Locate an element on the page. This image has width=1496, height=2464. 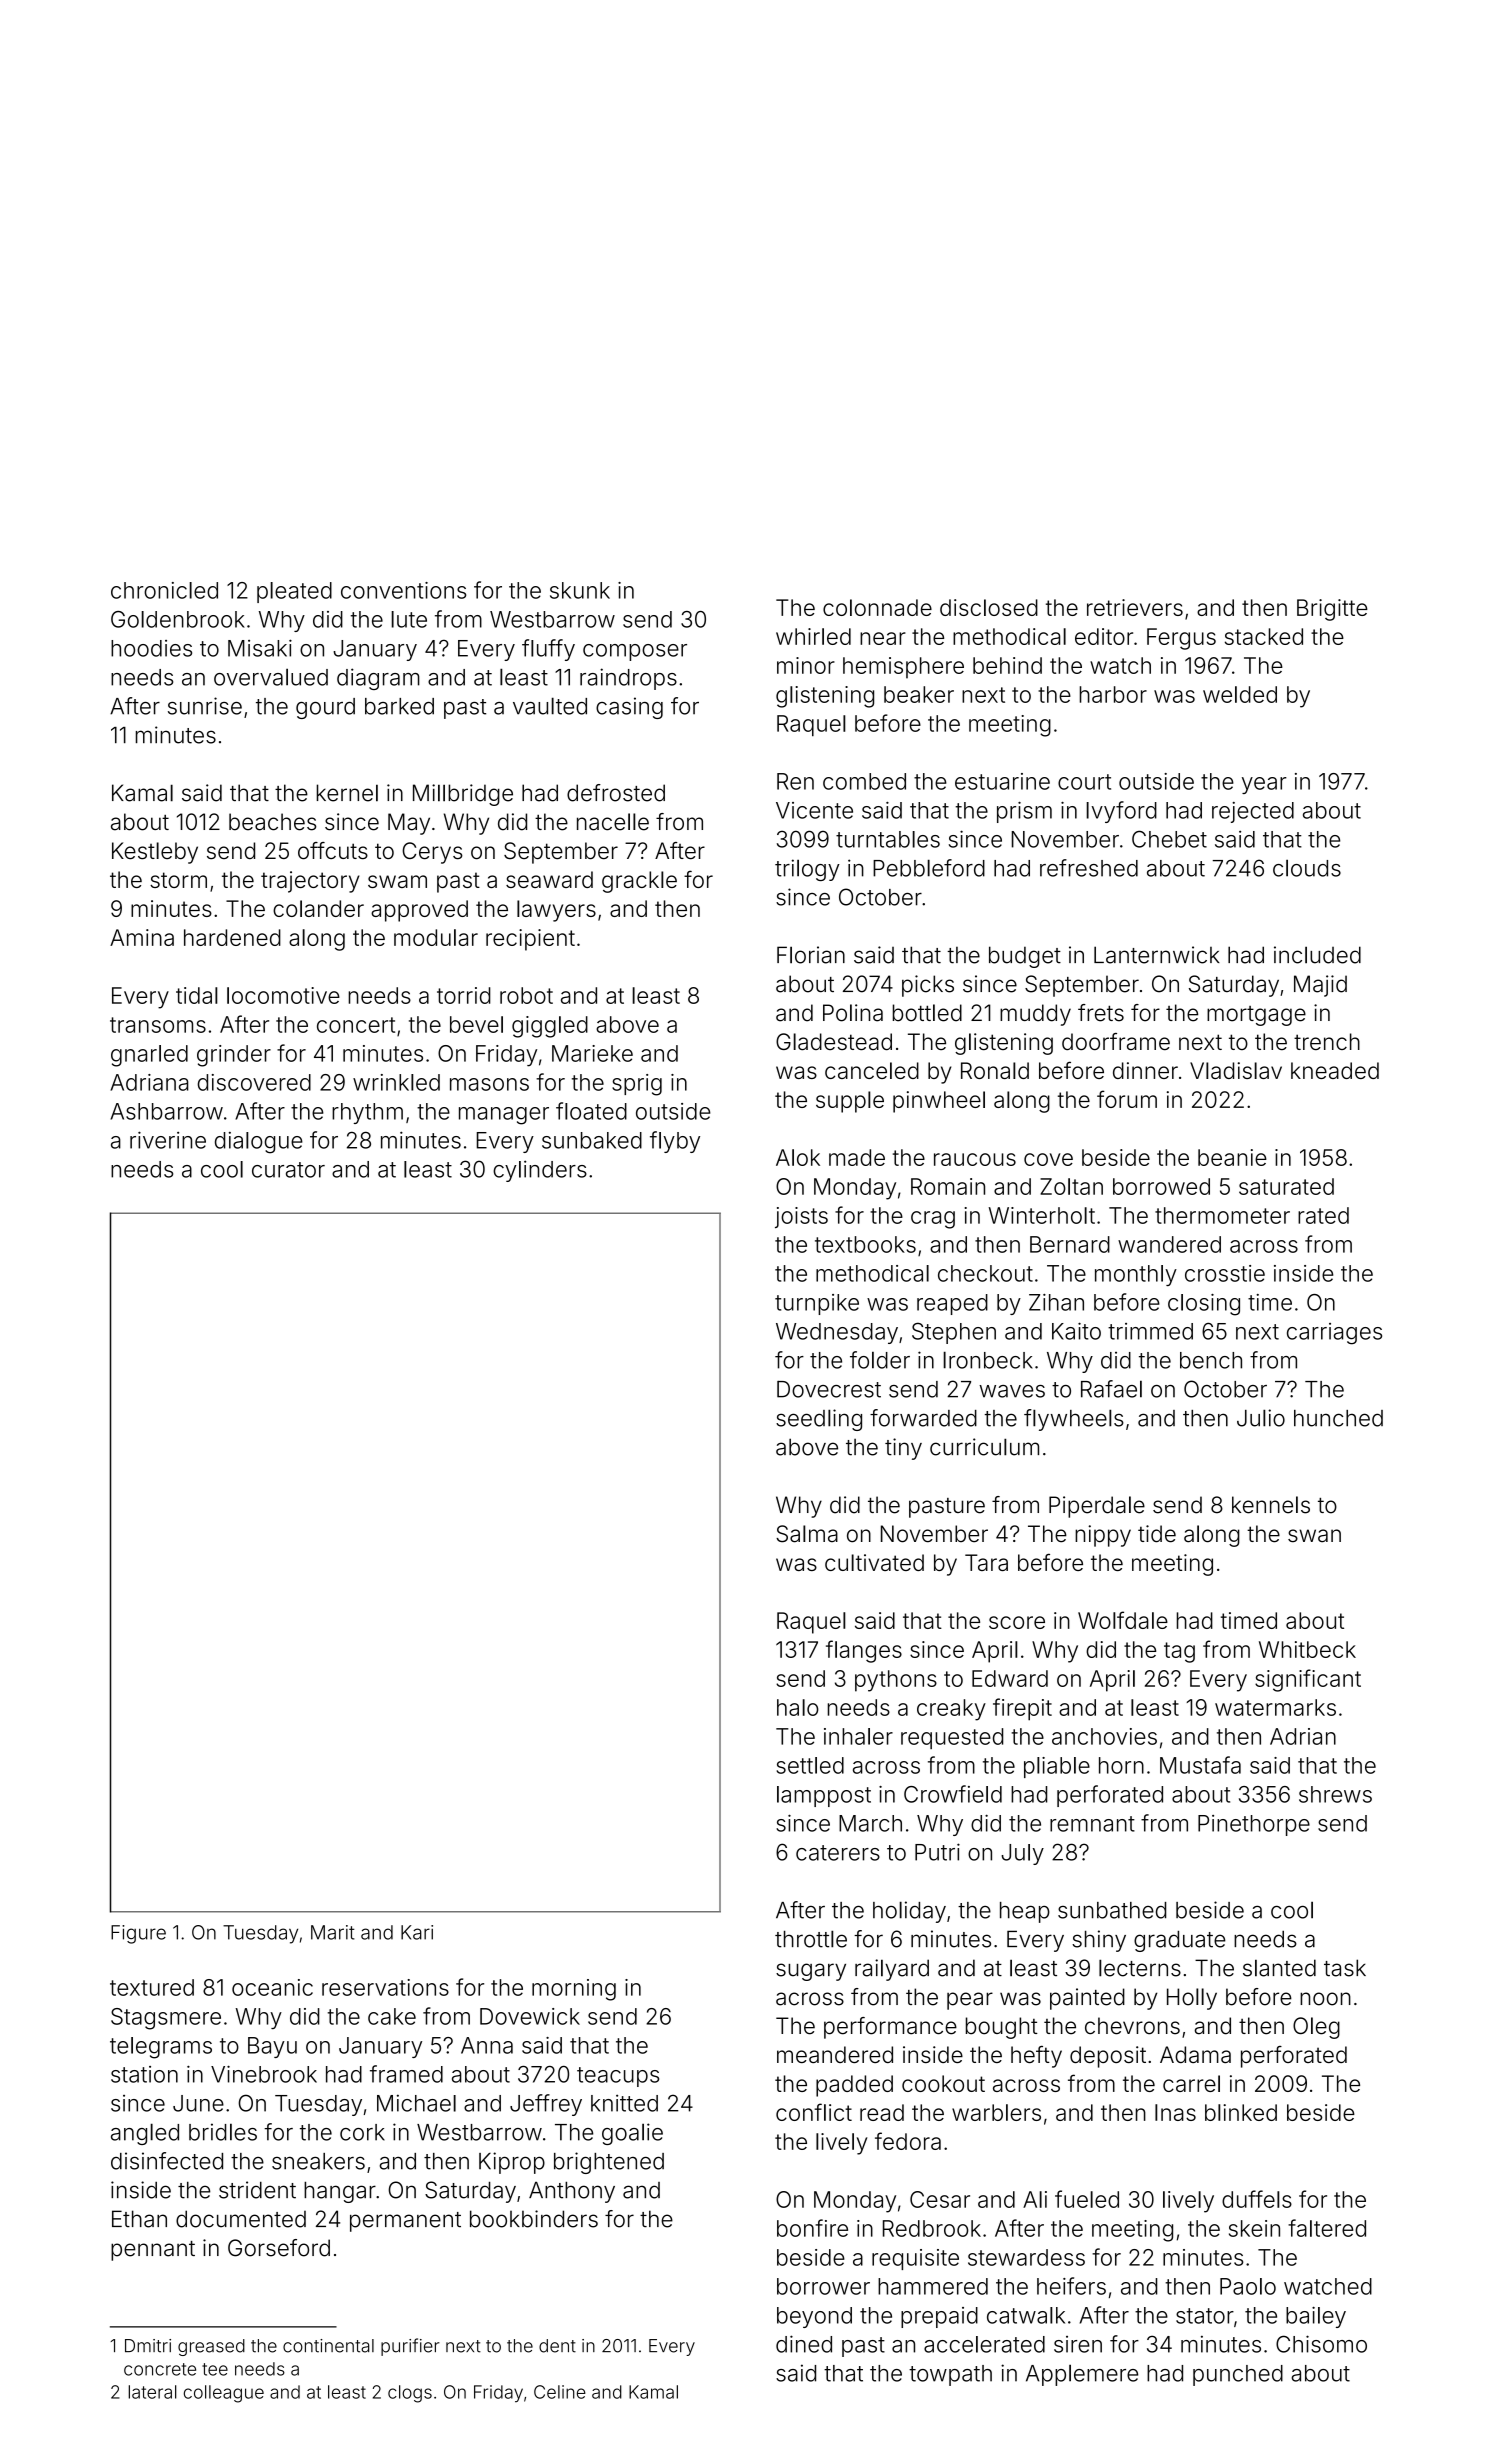
kneaded is located at coordinates (1335, 1070).
